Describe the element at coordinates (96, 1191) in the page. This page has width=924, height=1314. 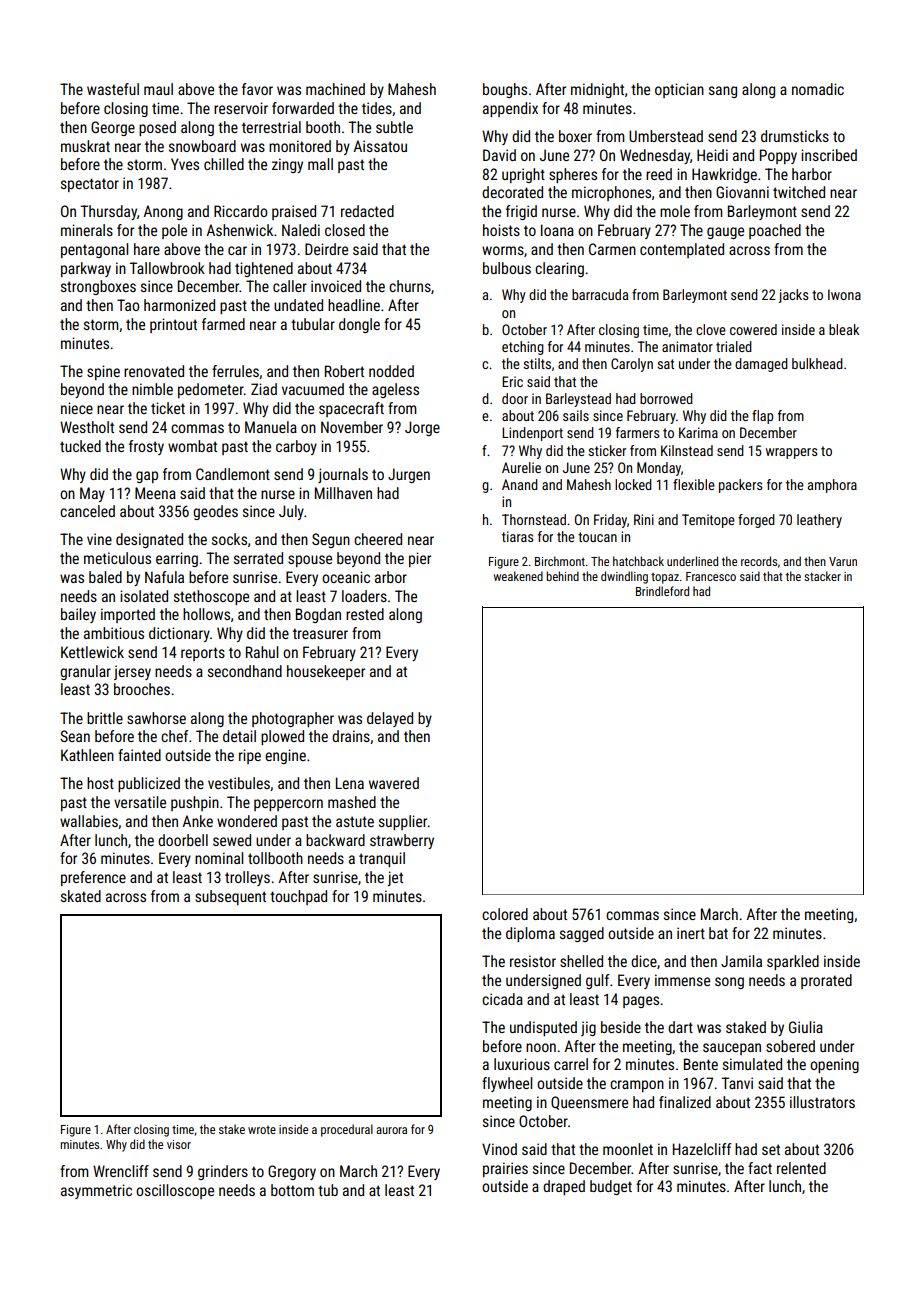
I see `asymmetric` at that location.
